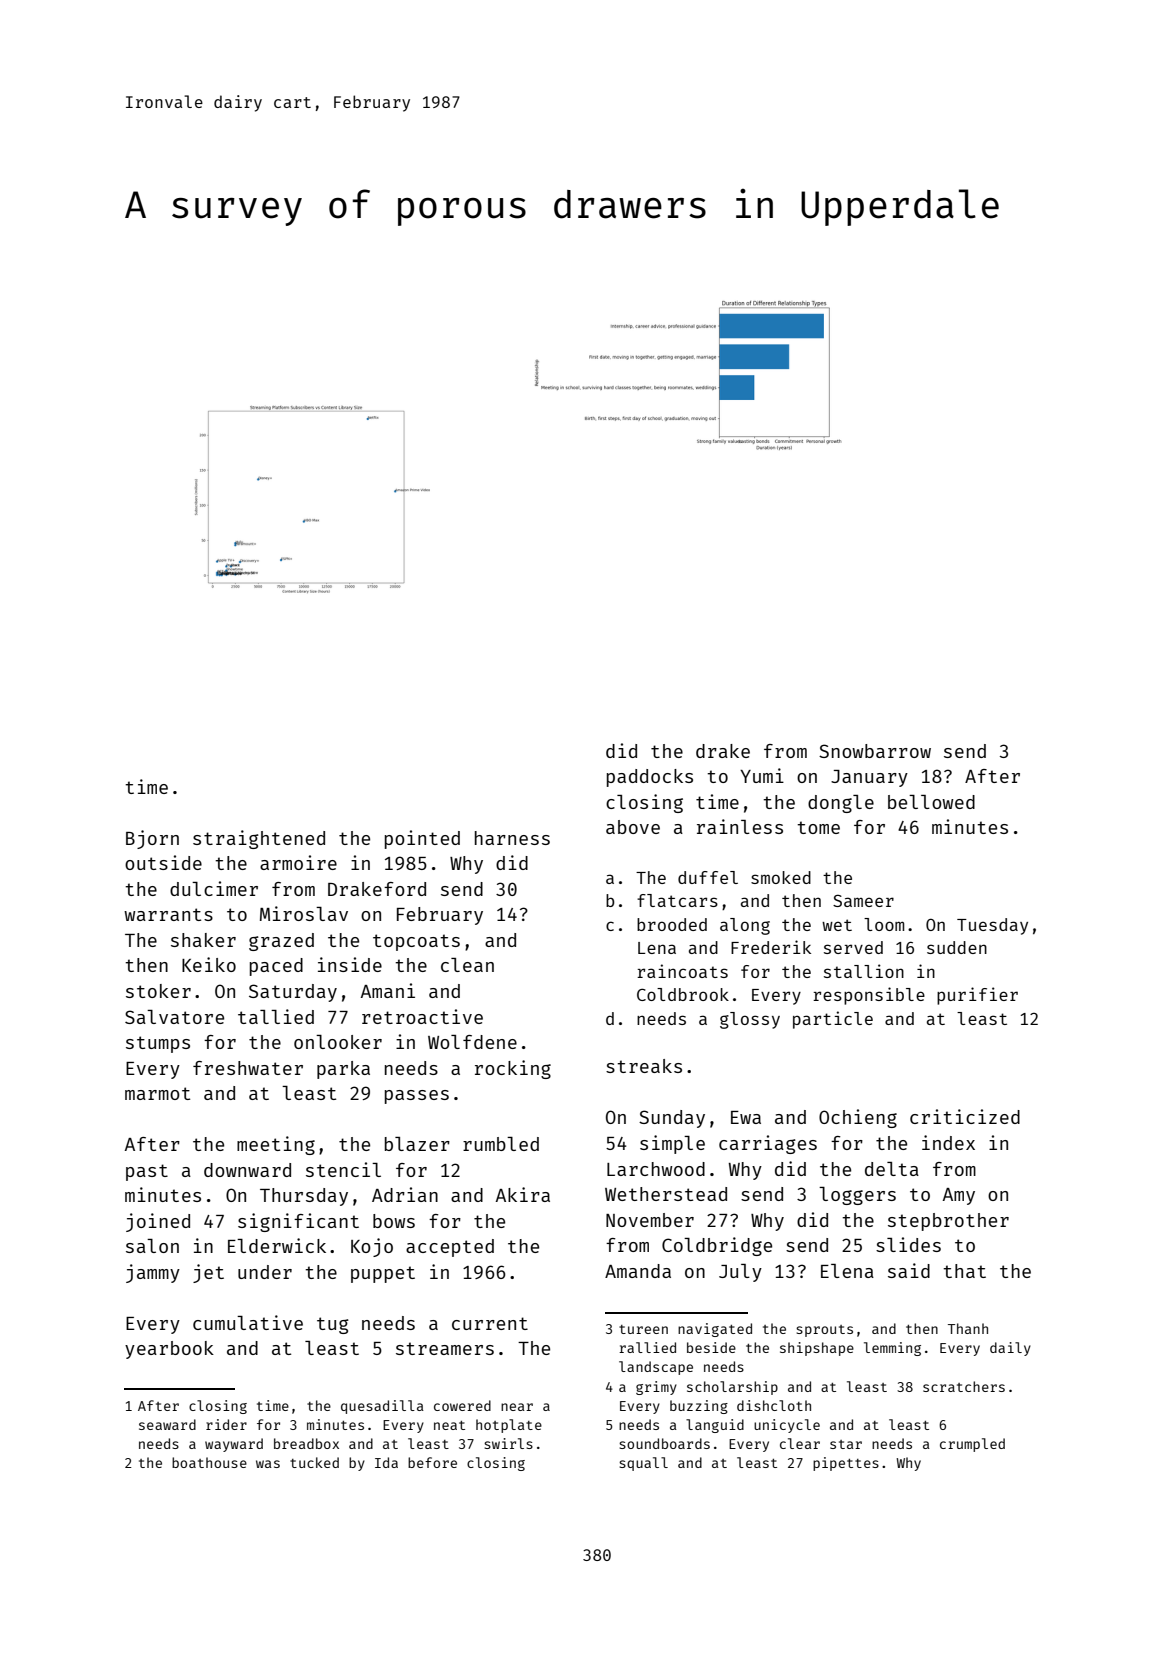 The width and height of the image is (1165, 1654). Describe the element at coordinates (168, 914) in the image. I see `warrants` at that location.
